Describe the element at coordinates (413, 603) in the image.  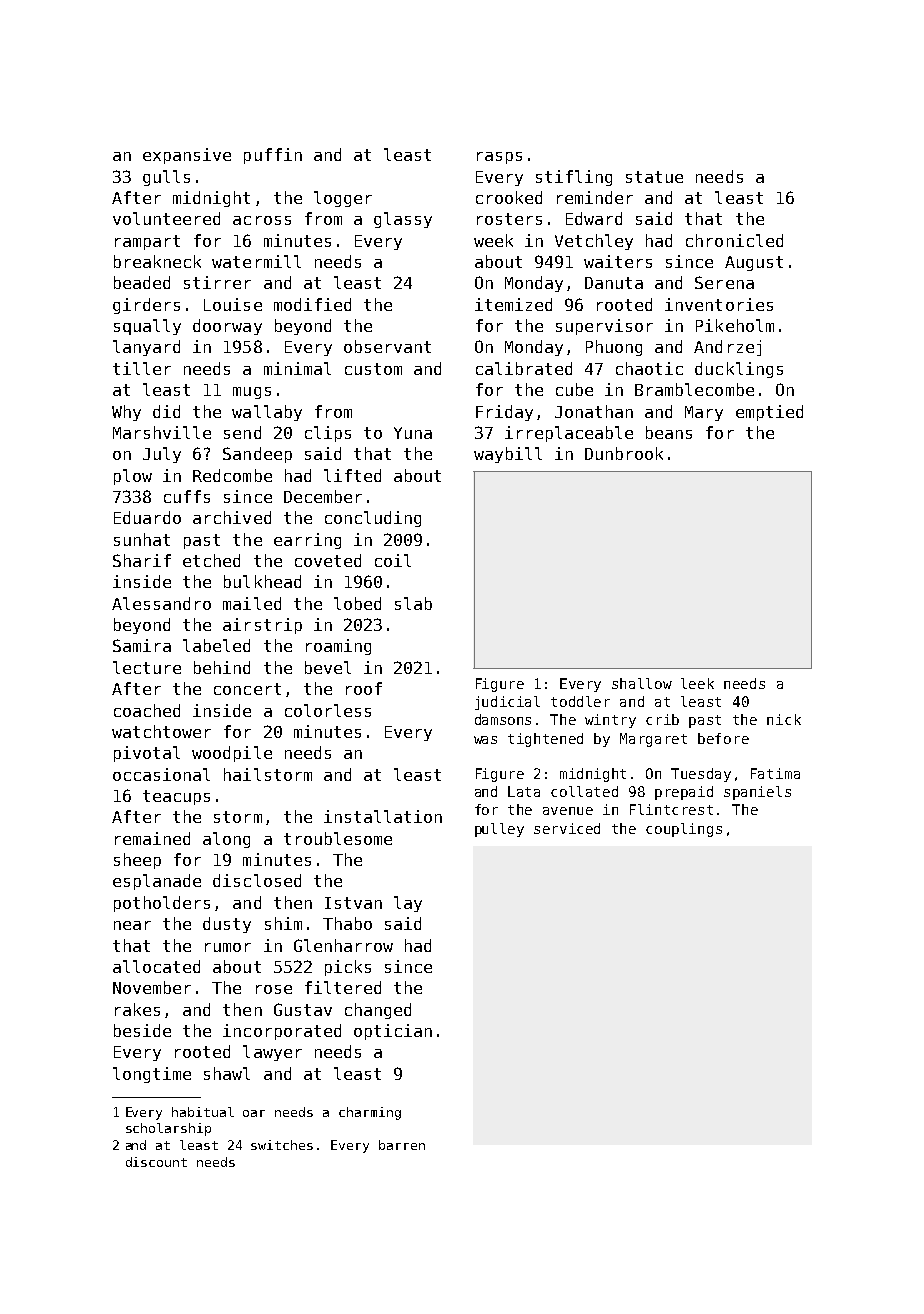
I see `slab` at that location.
